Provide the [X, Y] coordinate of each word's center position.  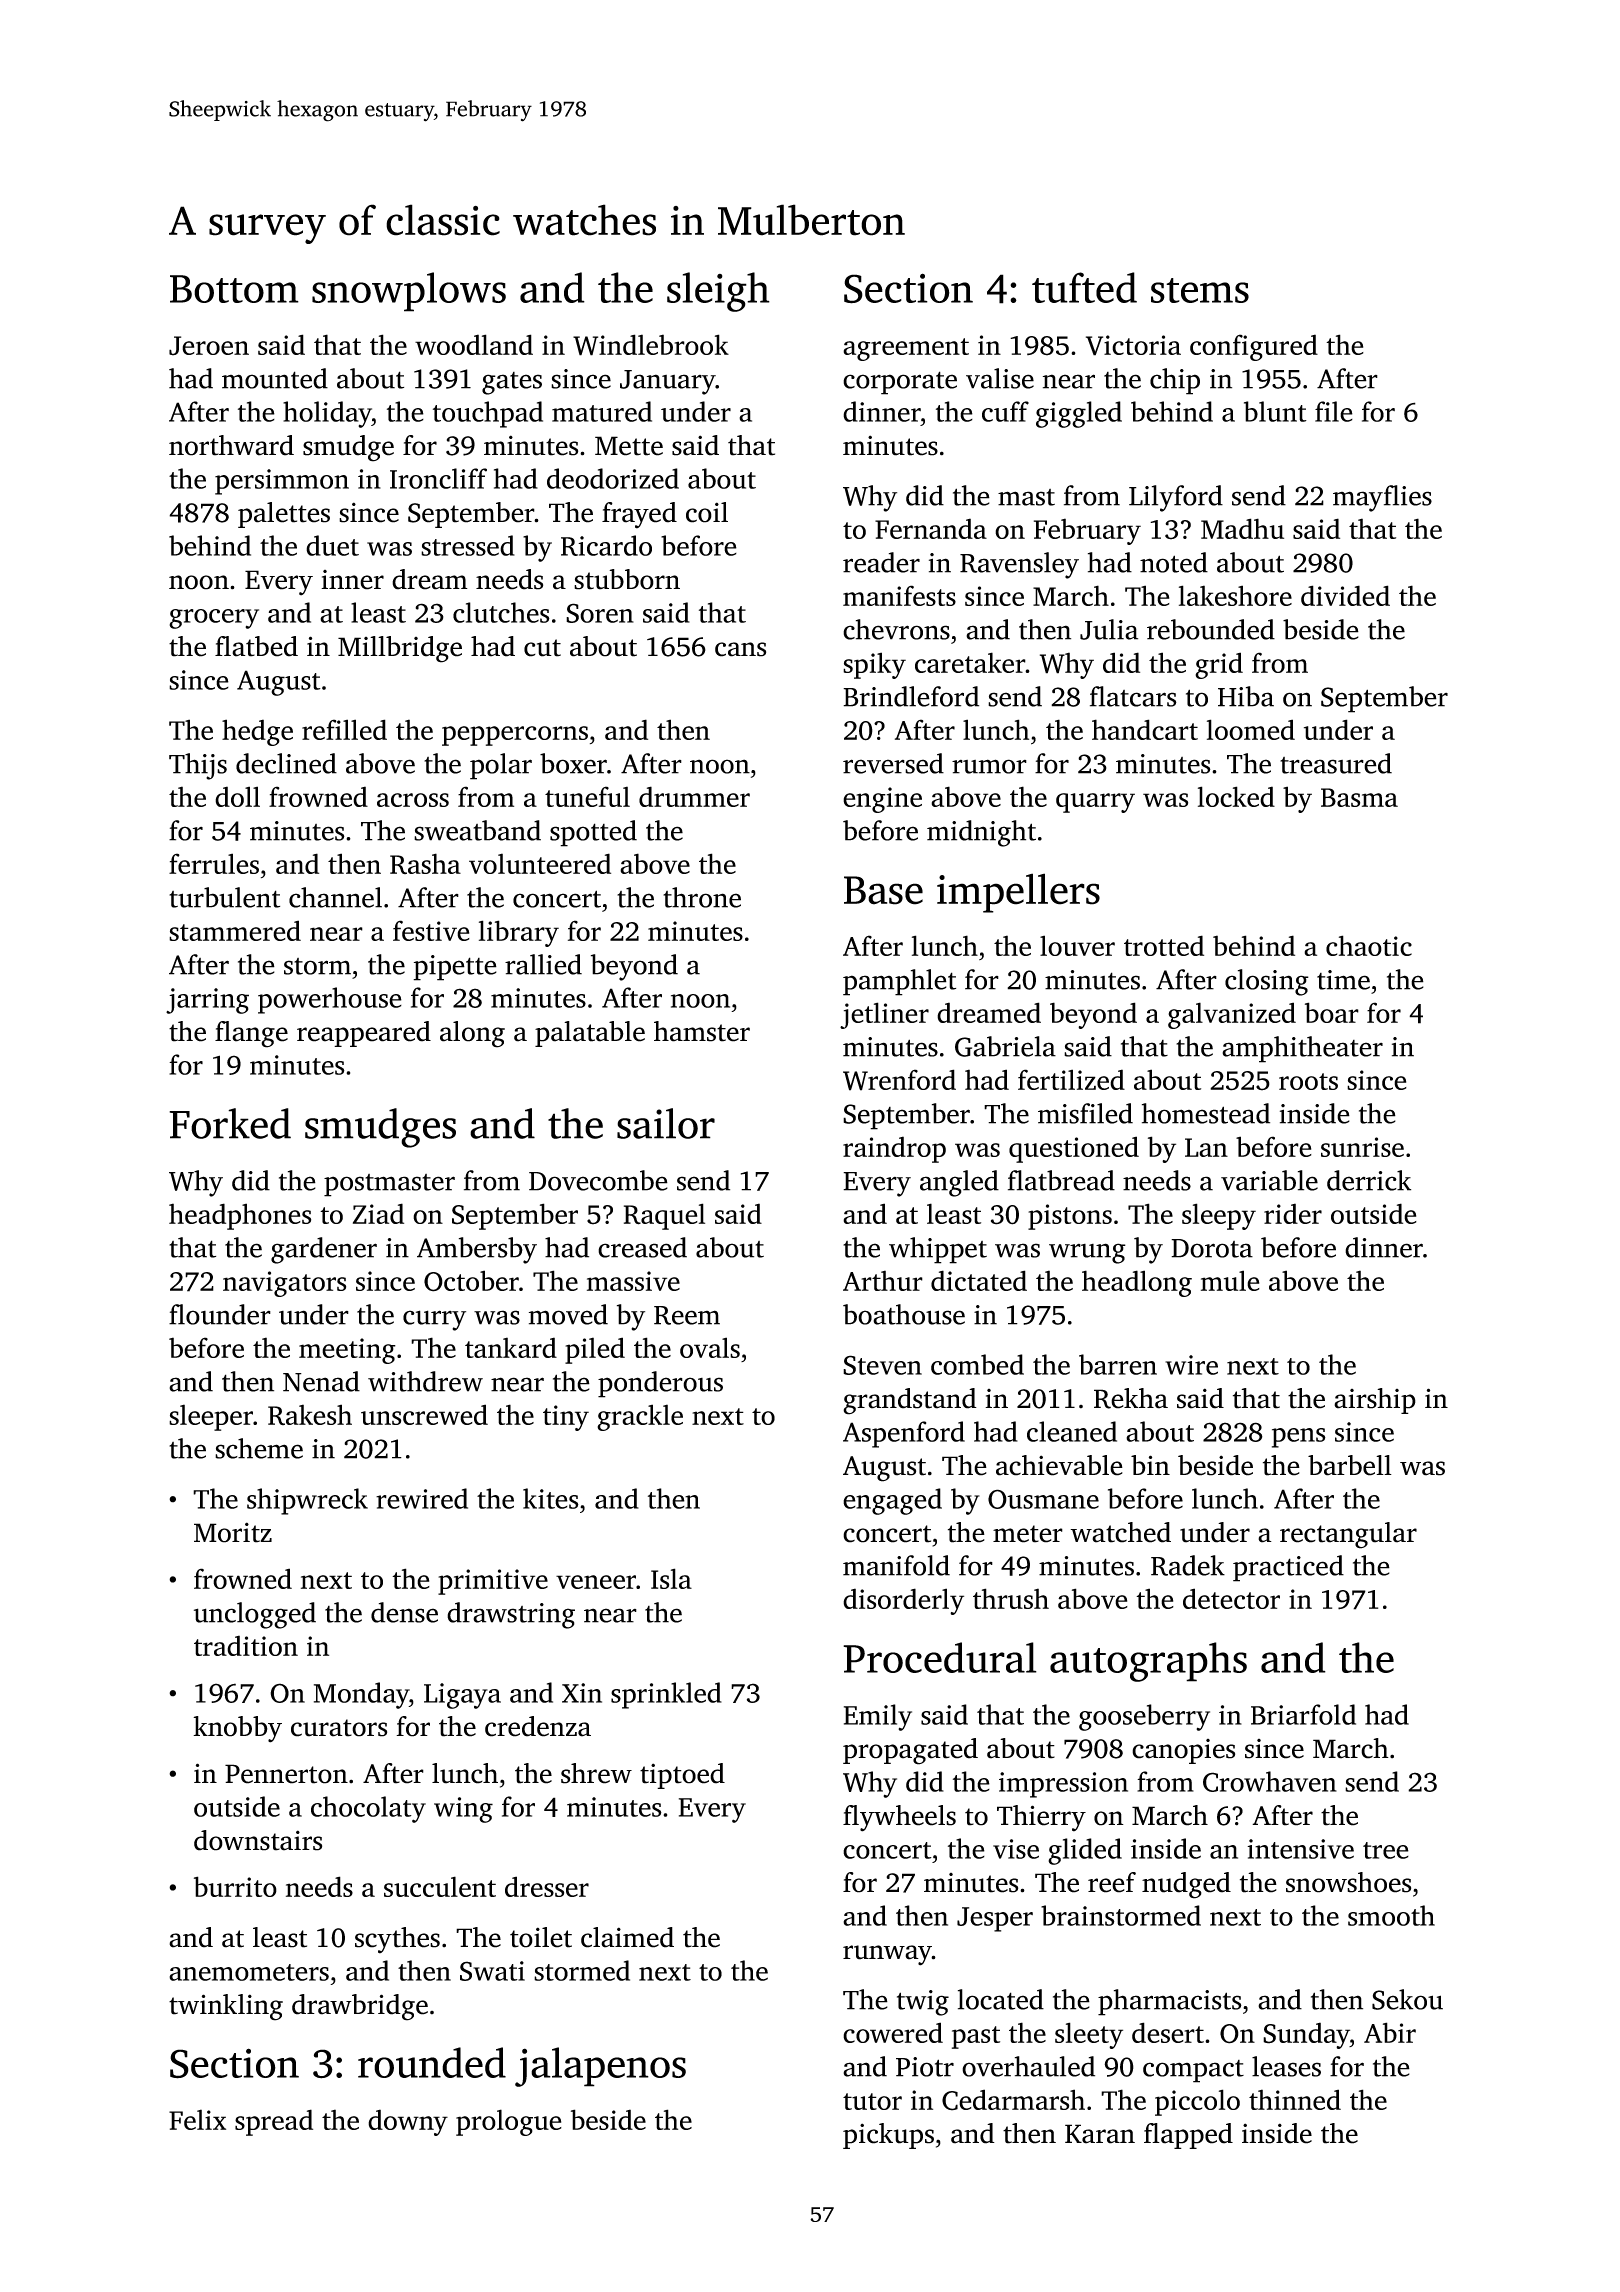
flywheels [899, 1818]
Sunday [1306, 2035]
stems [1200, 290]
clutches [501, 612]
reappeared [364, 1034]
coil [707, 512]
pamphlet [899, 982]
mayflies [1382, 498]
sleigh [718, 292]
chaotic [1369, 945]
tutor [872, 2101]
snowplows [409, 292]
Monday [361, 1695]
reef [1112, 1882]
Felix [197, 2119]
